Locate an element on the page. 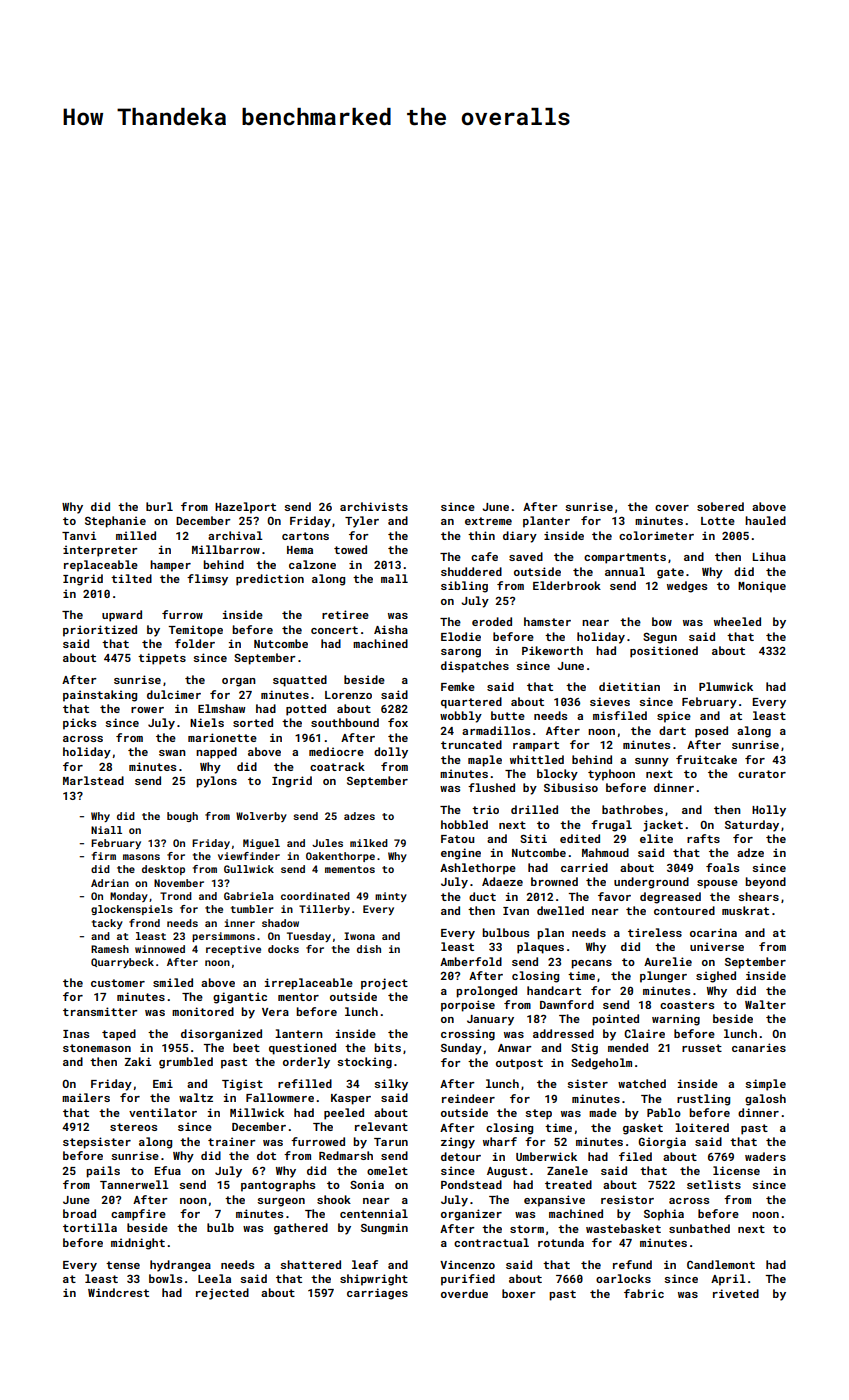  project is located at coordinates (384, 984).
